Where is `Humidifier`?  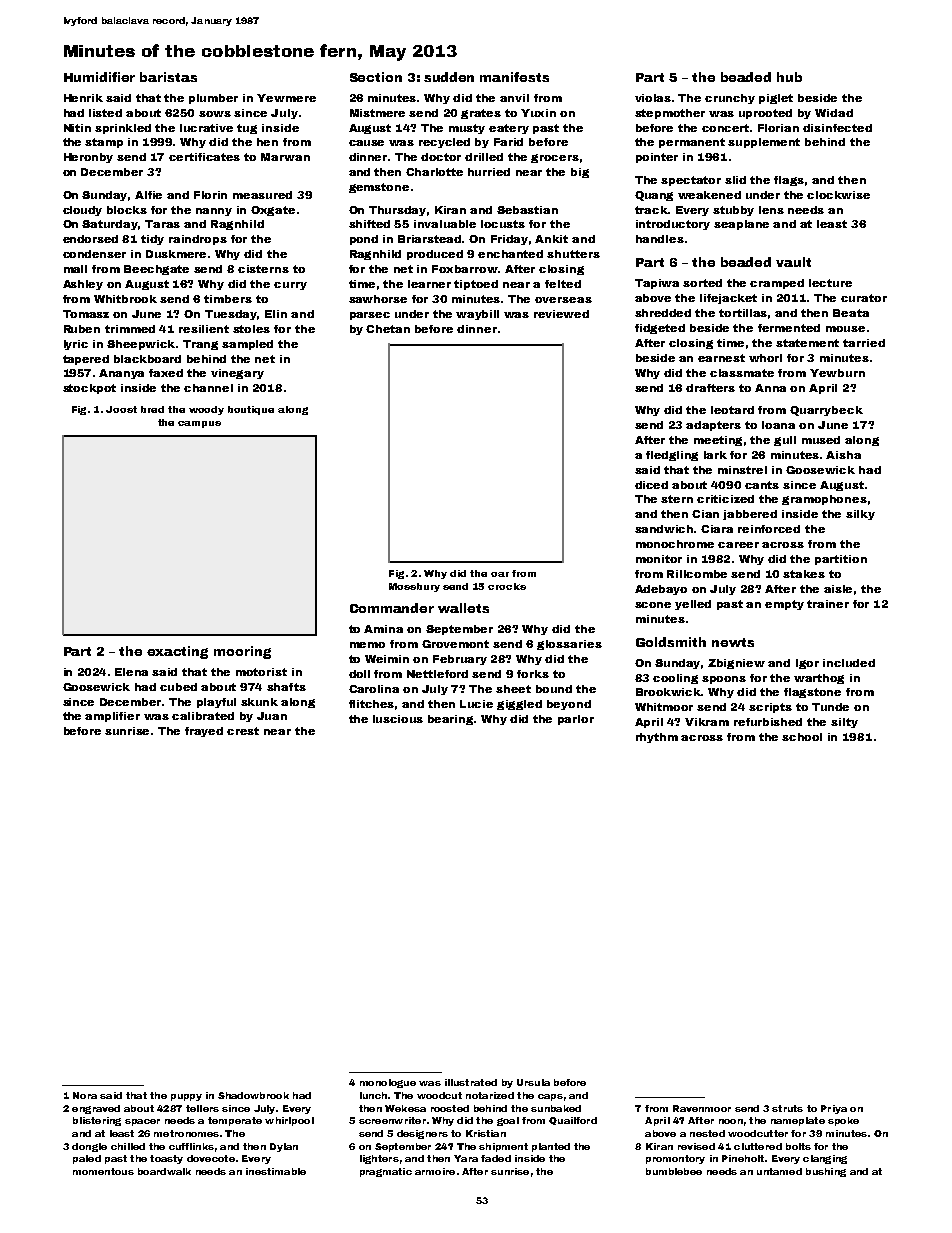 Humidifier is located at coordinates (99, 77).
